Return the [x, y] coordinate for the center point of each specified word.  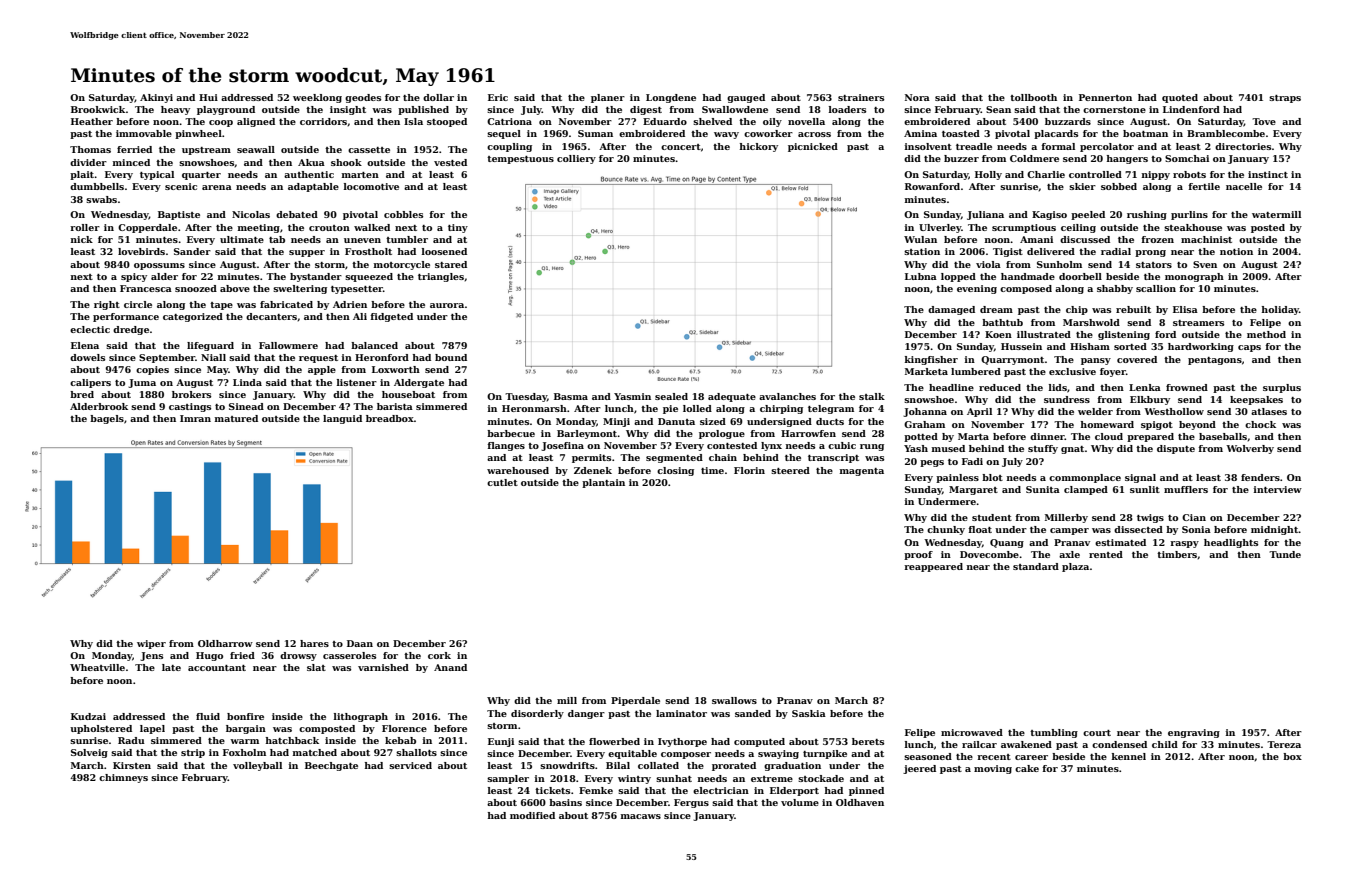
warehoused [518, 470]
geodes [363, 98]
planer [608, 98]
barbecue [511, 433]
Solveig [89, 753]
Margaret [973, 490]
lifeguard [210, 346]
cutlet [502, 482]
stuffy [1043, 449]
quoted [1180, 98]
